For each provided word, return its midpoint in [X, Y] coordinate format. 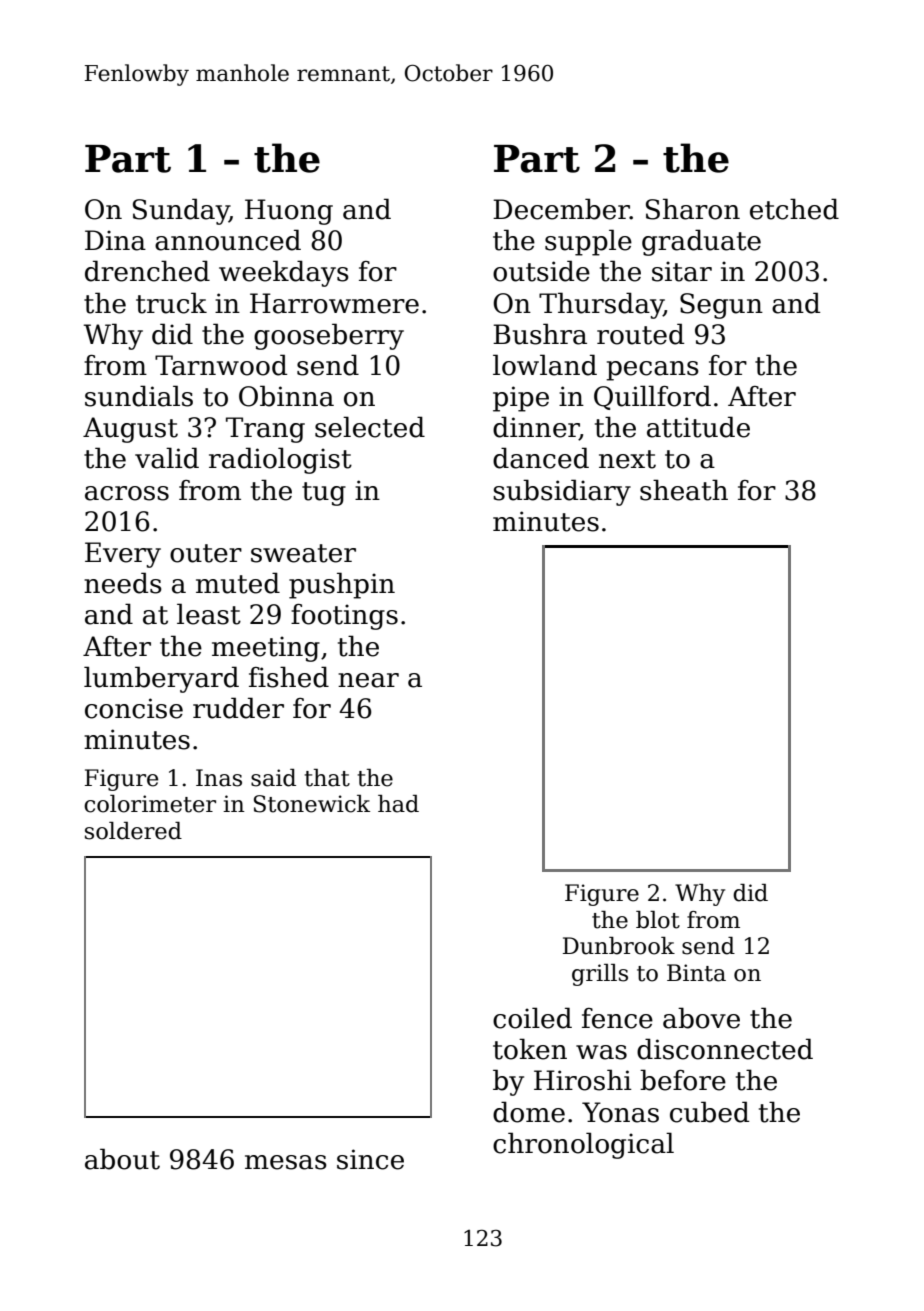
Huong [289, 212]
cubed [709, 1112]
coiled [532, 1018]
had [398, 804]
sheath [684, 490]
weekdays [284, 273]
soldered [133, 831]
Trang [265, 430]
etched [794, 209]
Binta [696, 973]
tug [324, 494]
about [122, 1159]
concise [134, 708]
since [370, 1159]
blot [658, 920]
